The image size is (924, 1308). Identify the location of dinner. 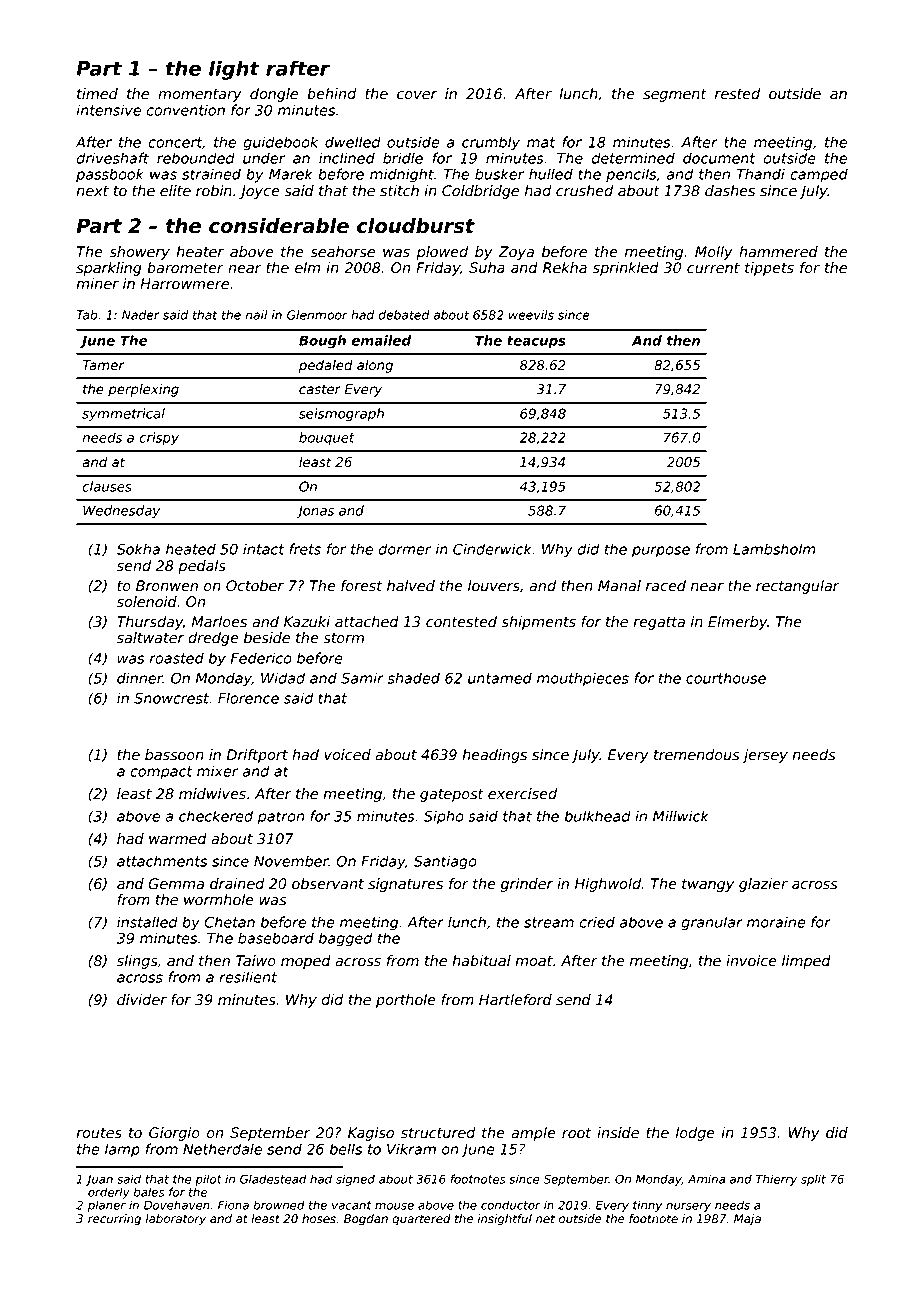
(140, 678).
